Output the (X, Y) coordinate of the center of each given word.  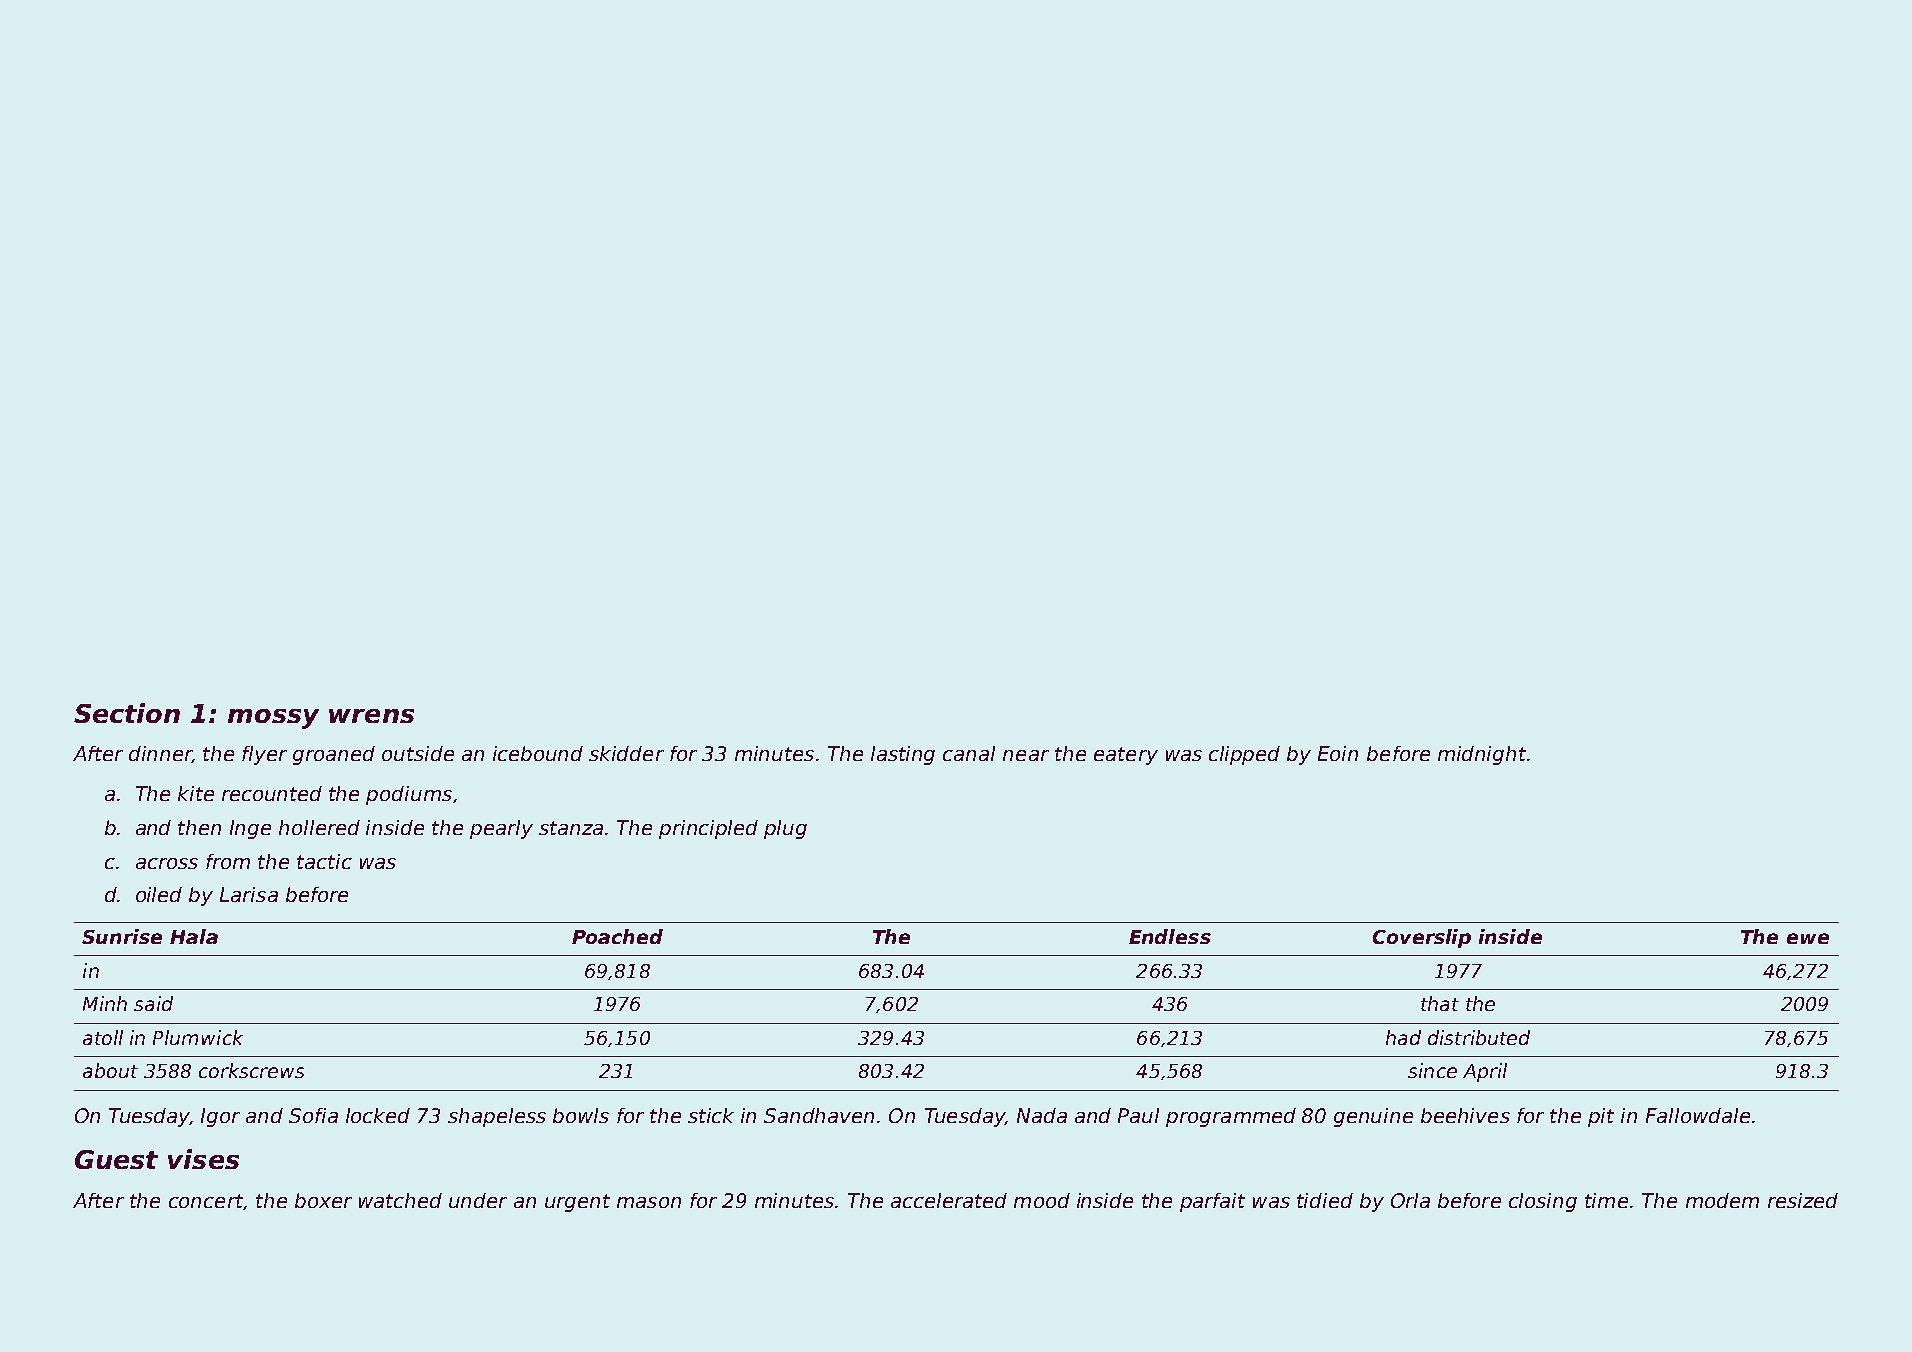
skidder (626, 753)
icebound (538, 753)
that (1440, 1003)
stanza (571, 828)
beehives (1465, 1115)
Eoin (1338, 753)
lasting (903, 755)
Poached (617, 936)
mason (649, 1202)
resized (1803, 1200)
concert (206, 1201)
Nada (1042, 1115)
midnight (1482, 755)
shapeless (497, 1117)
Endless (1170, 936)
